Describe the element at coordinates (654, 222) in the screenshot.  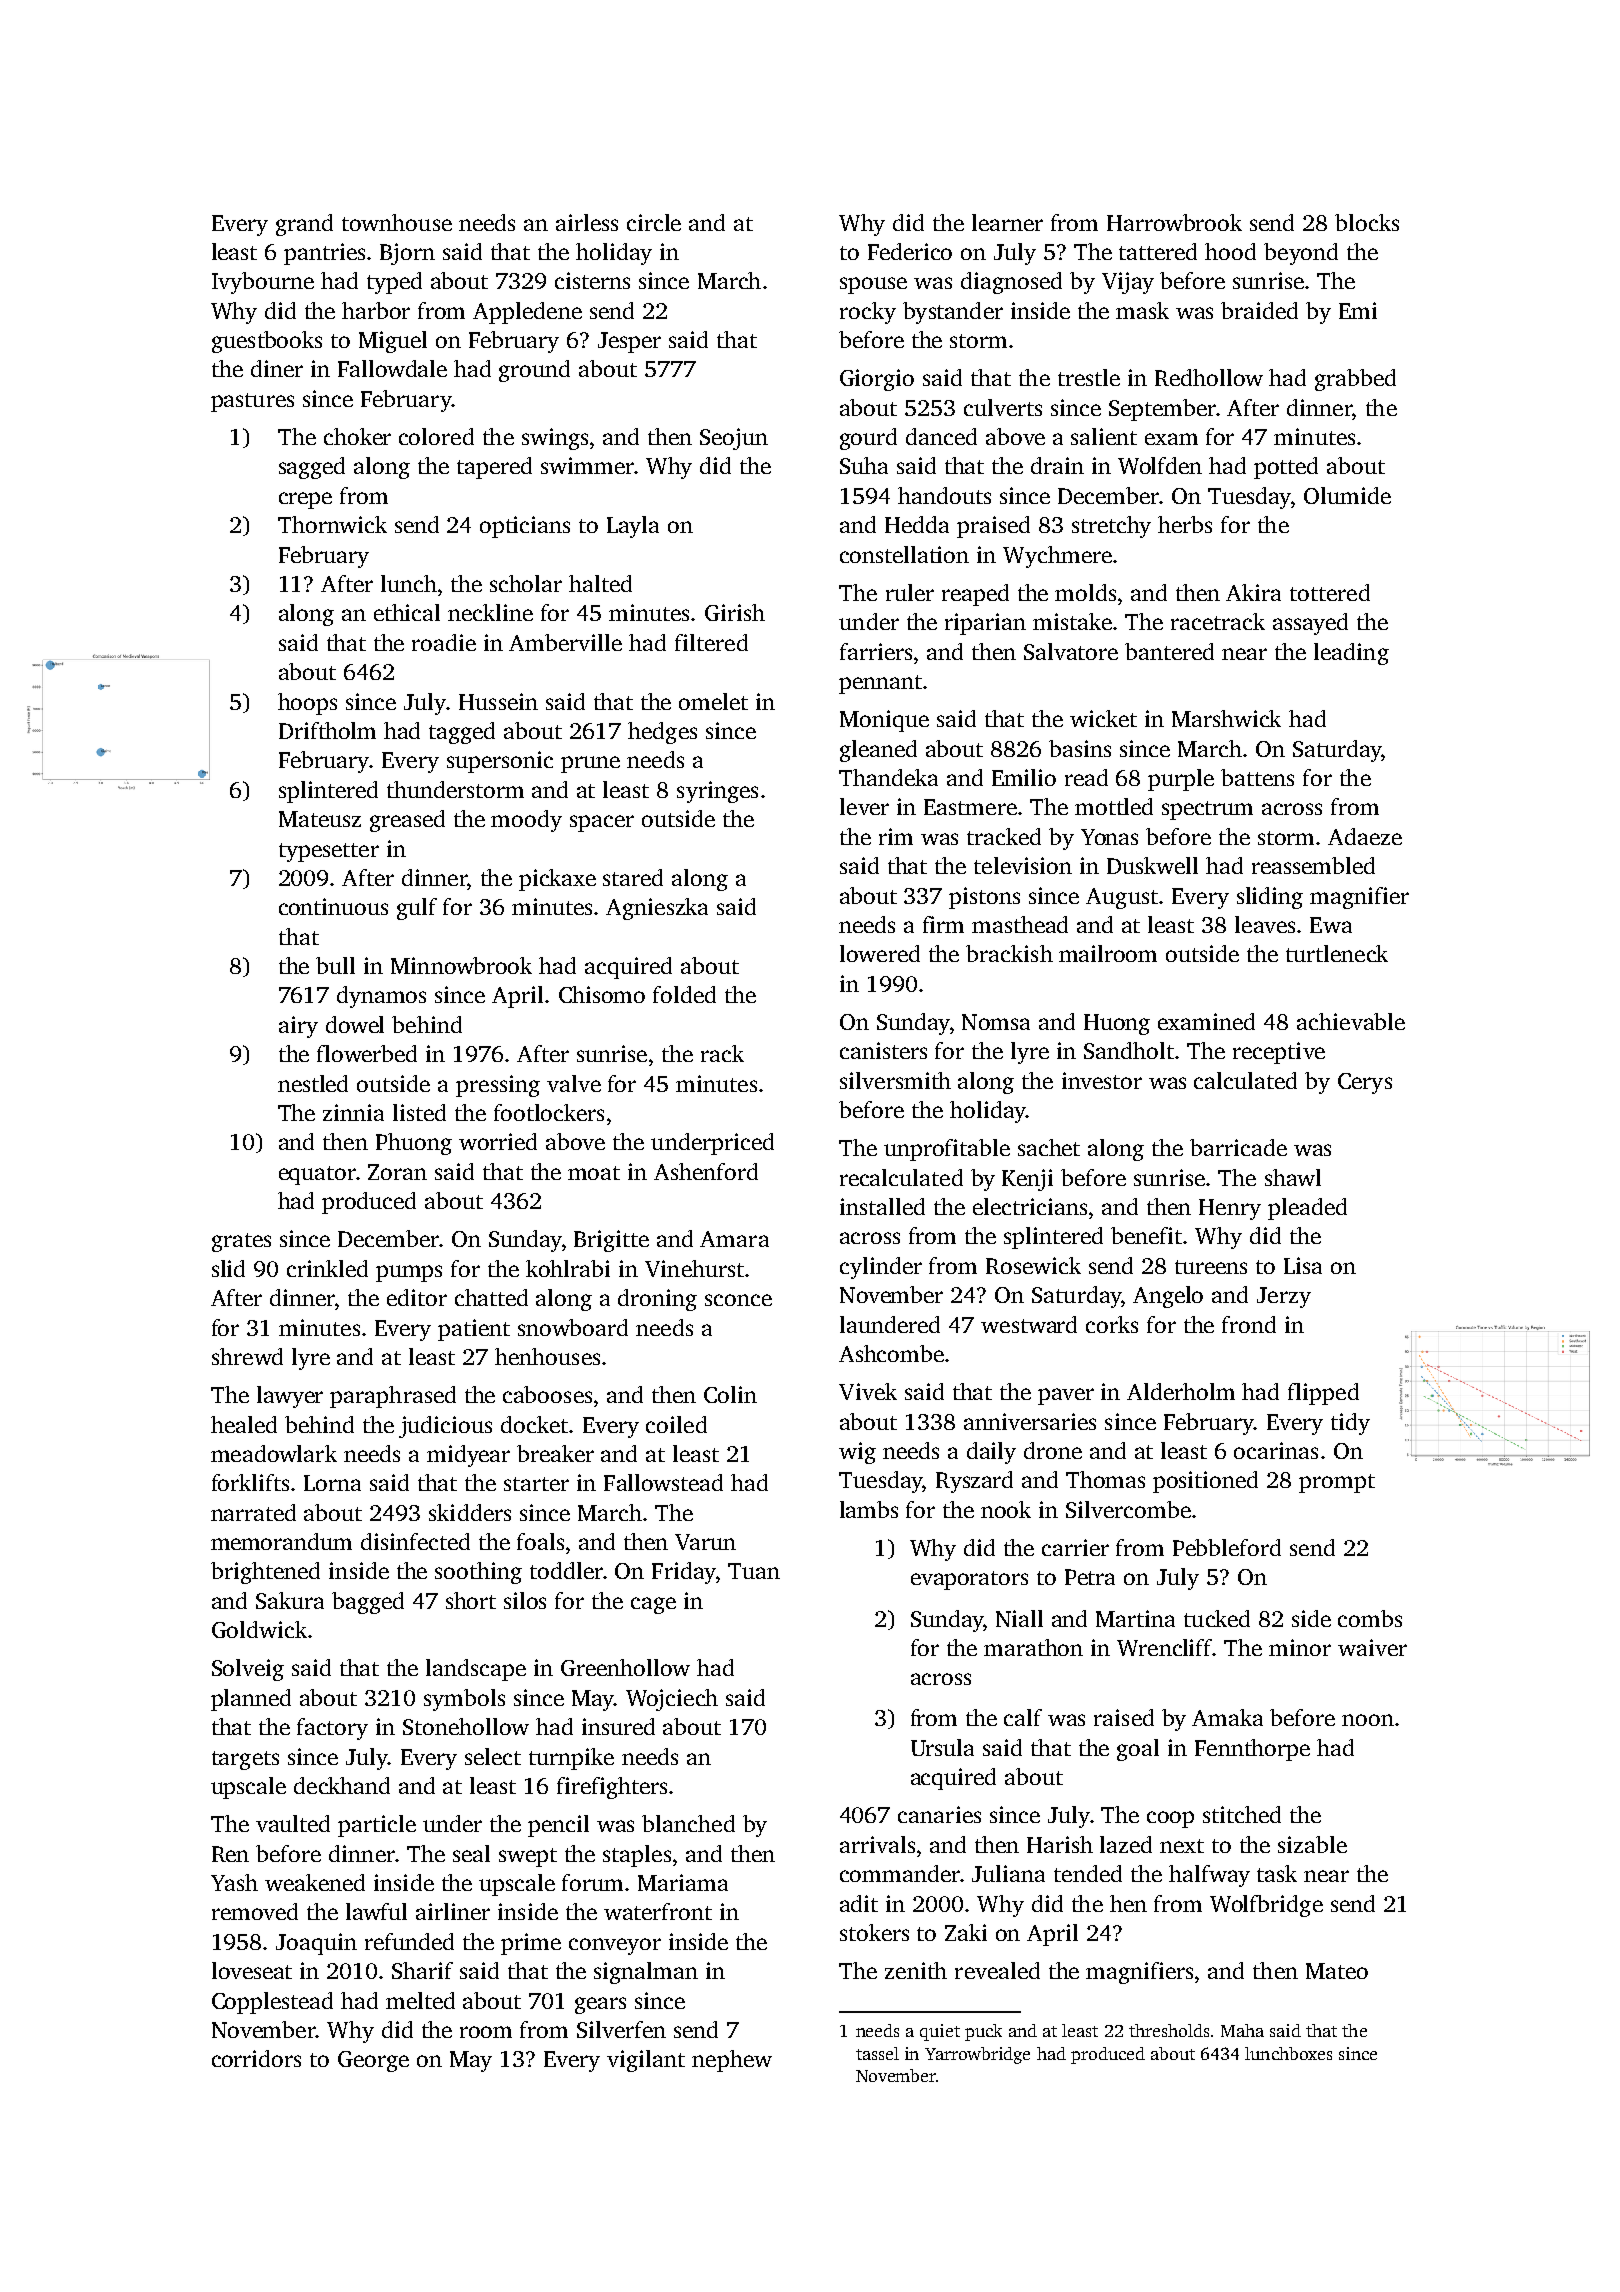
I see `circle` at that location.
